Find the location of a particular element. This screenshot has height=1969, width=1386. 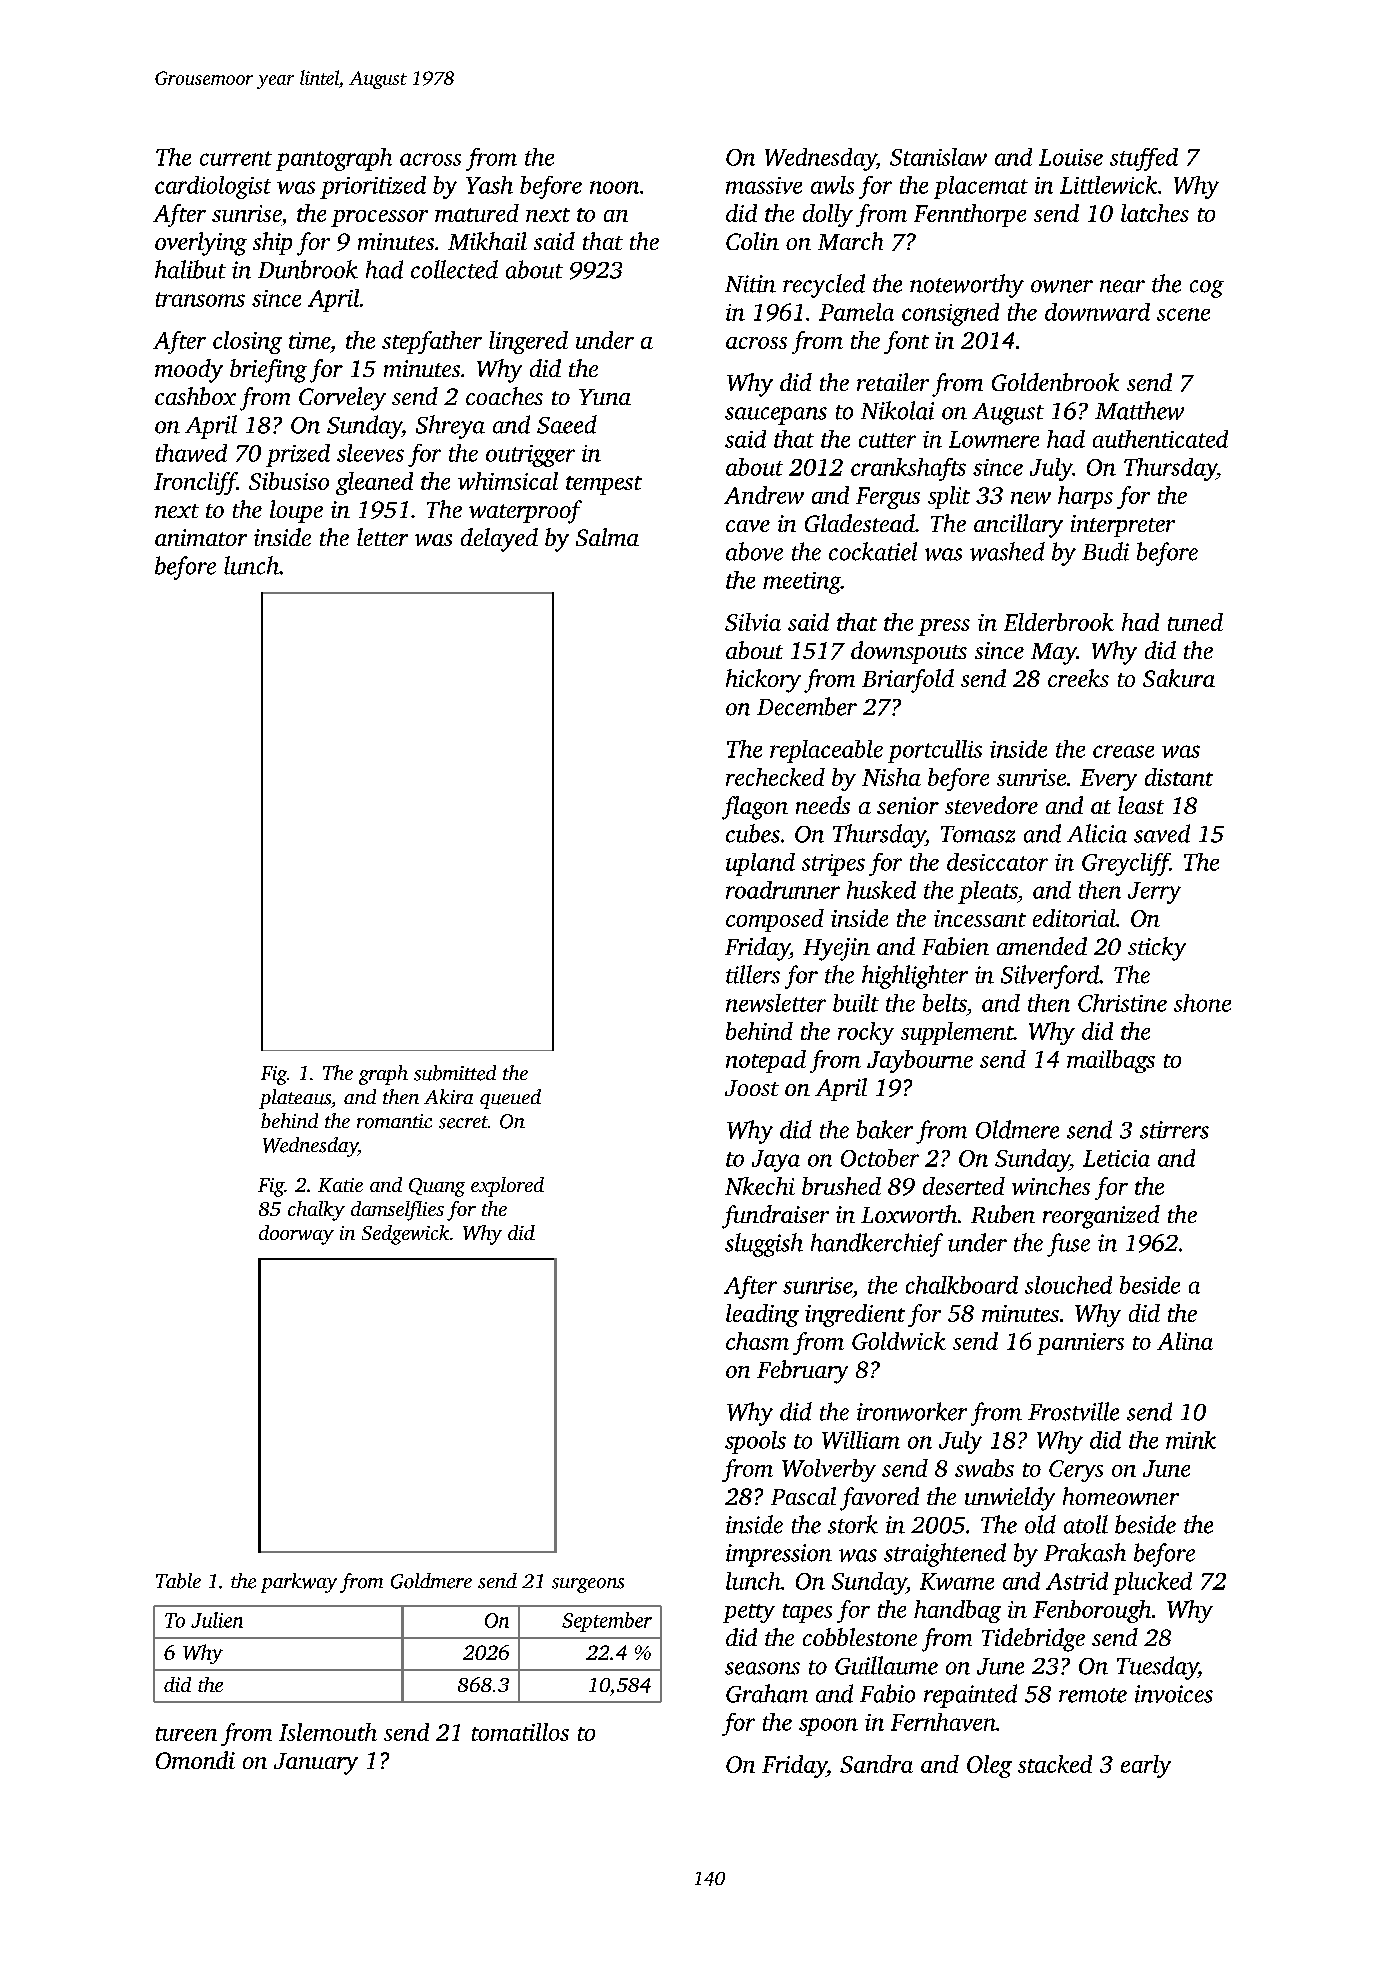

tuned is located at coordinates (1195, 622).
